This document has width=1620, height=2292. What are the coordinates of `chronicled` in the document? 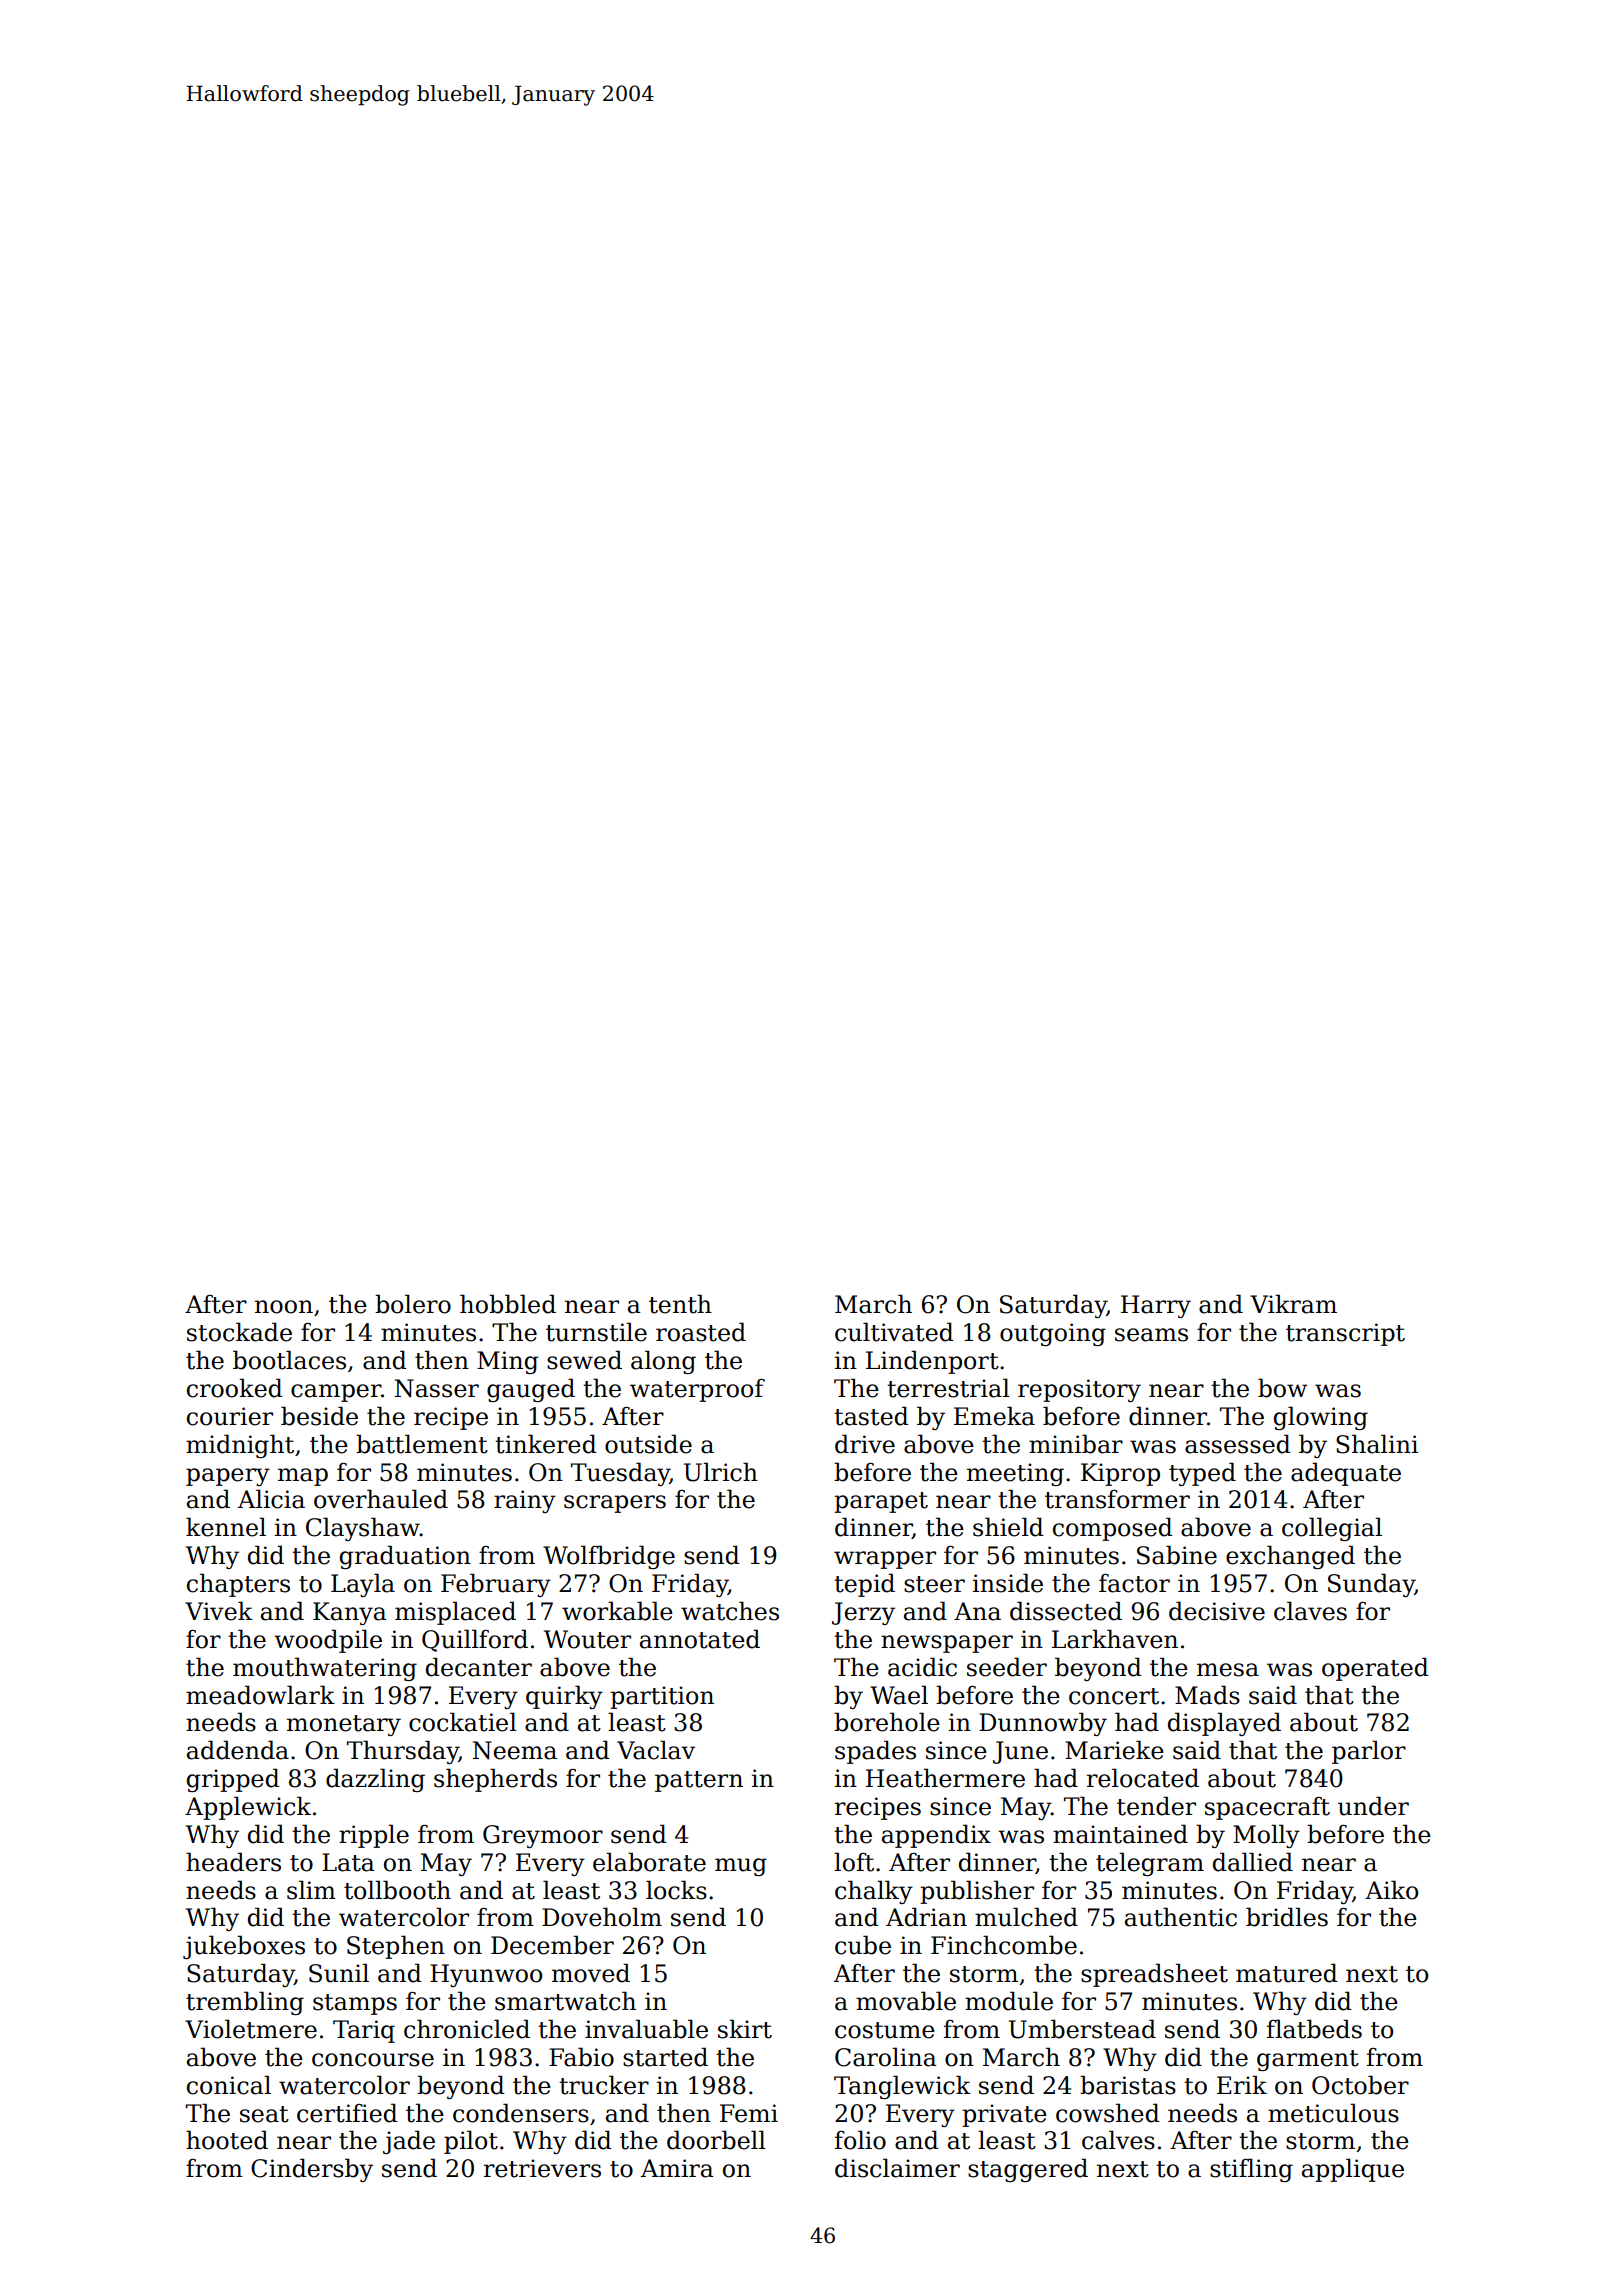 It's located at (467, 2029).
